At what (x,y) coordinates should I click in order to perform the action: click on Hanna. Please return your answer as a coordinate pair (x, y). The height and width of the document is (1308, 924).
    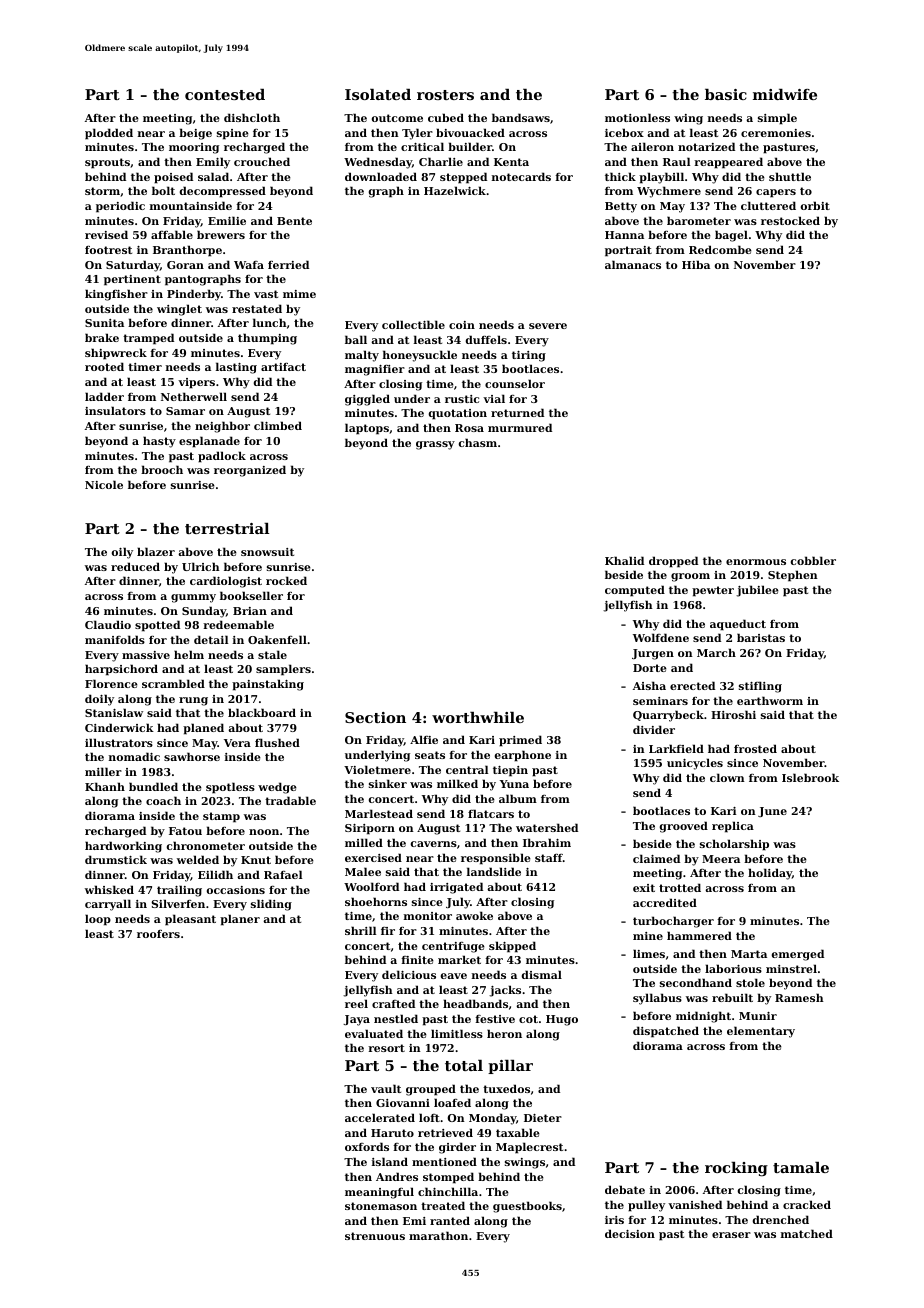
    Looking at the image, I should click on (624, 235).
